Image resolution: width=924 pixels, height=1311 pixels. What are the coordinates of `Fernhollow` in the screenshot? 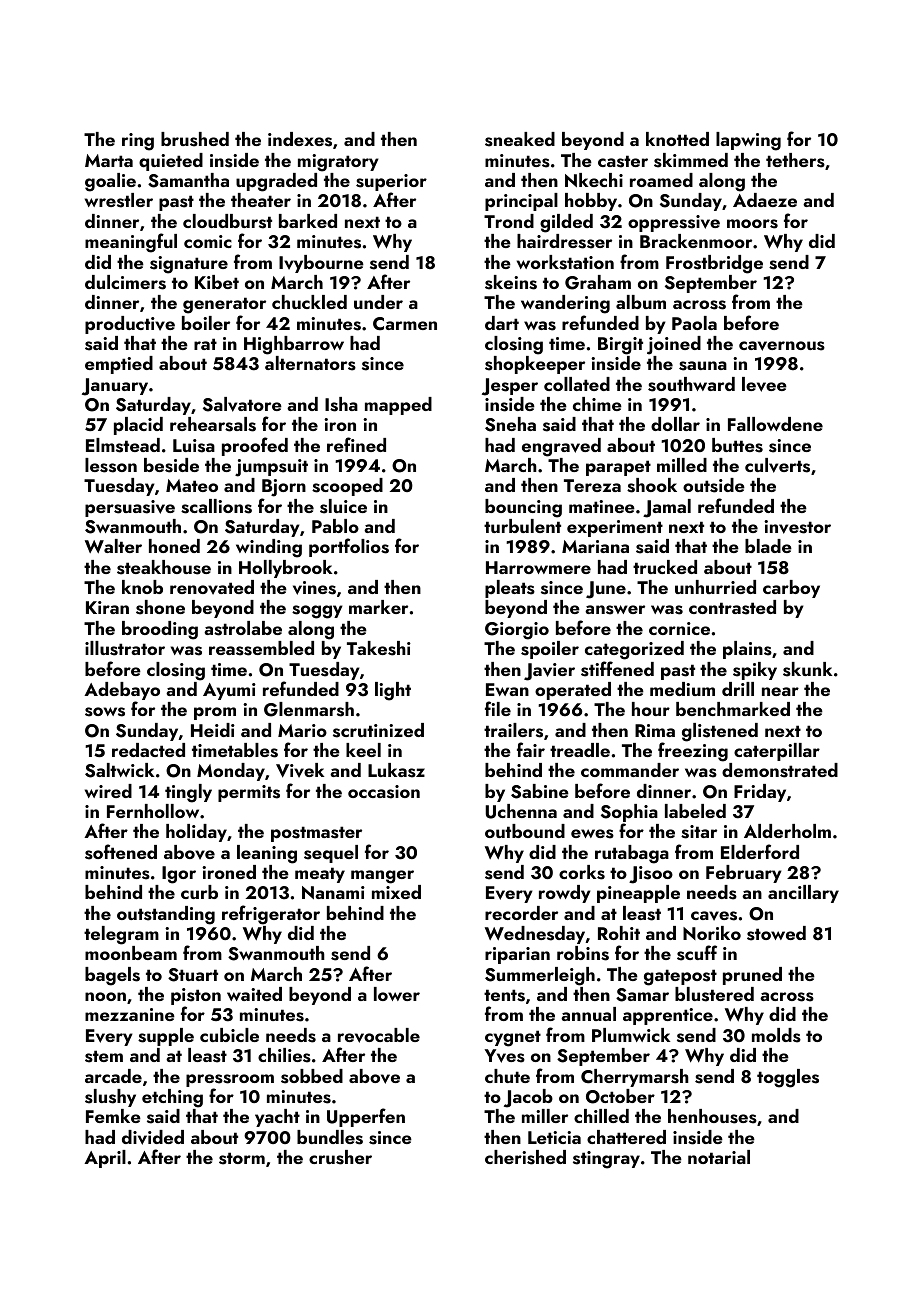 It's located at (153, 811).
